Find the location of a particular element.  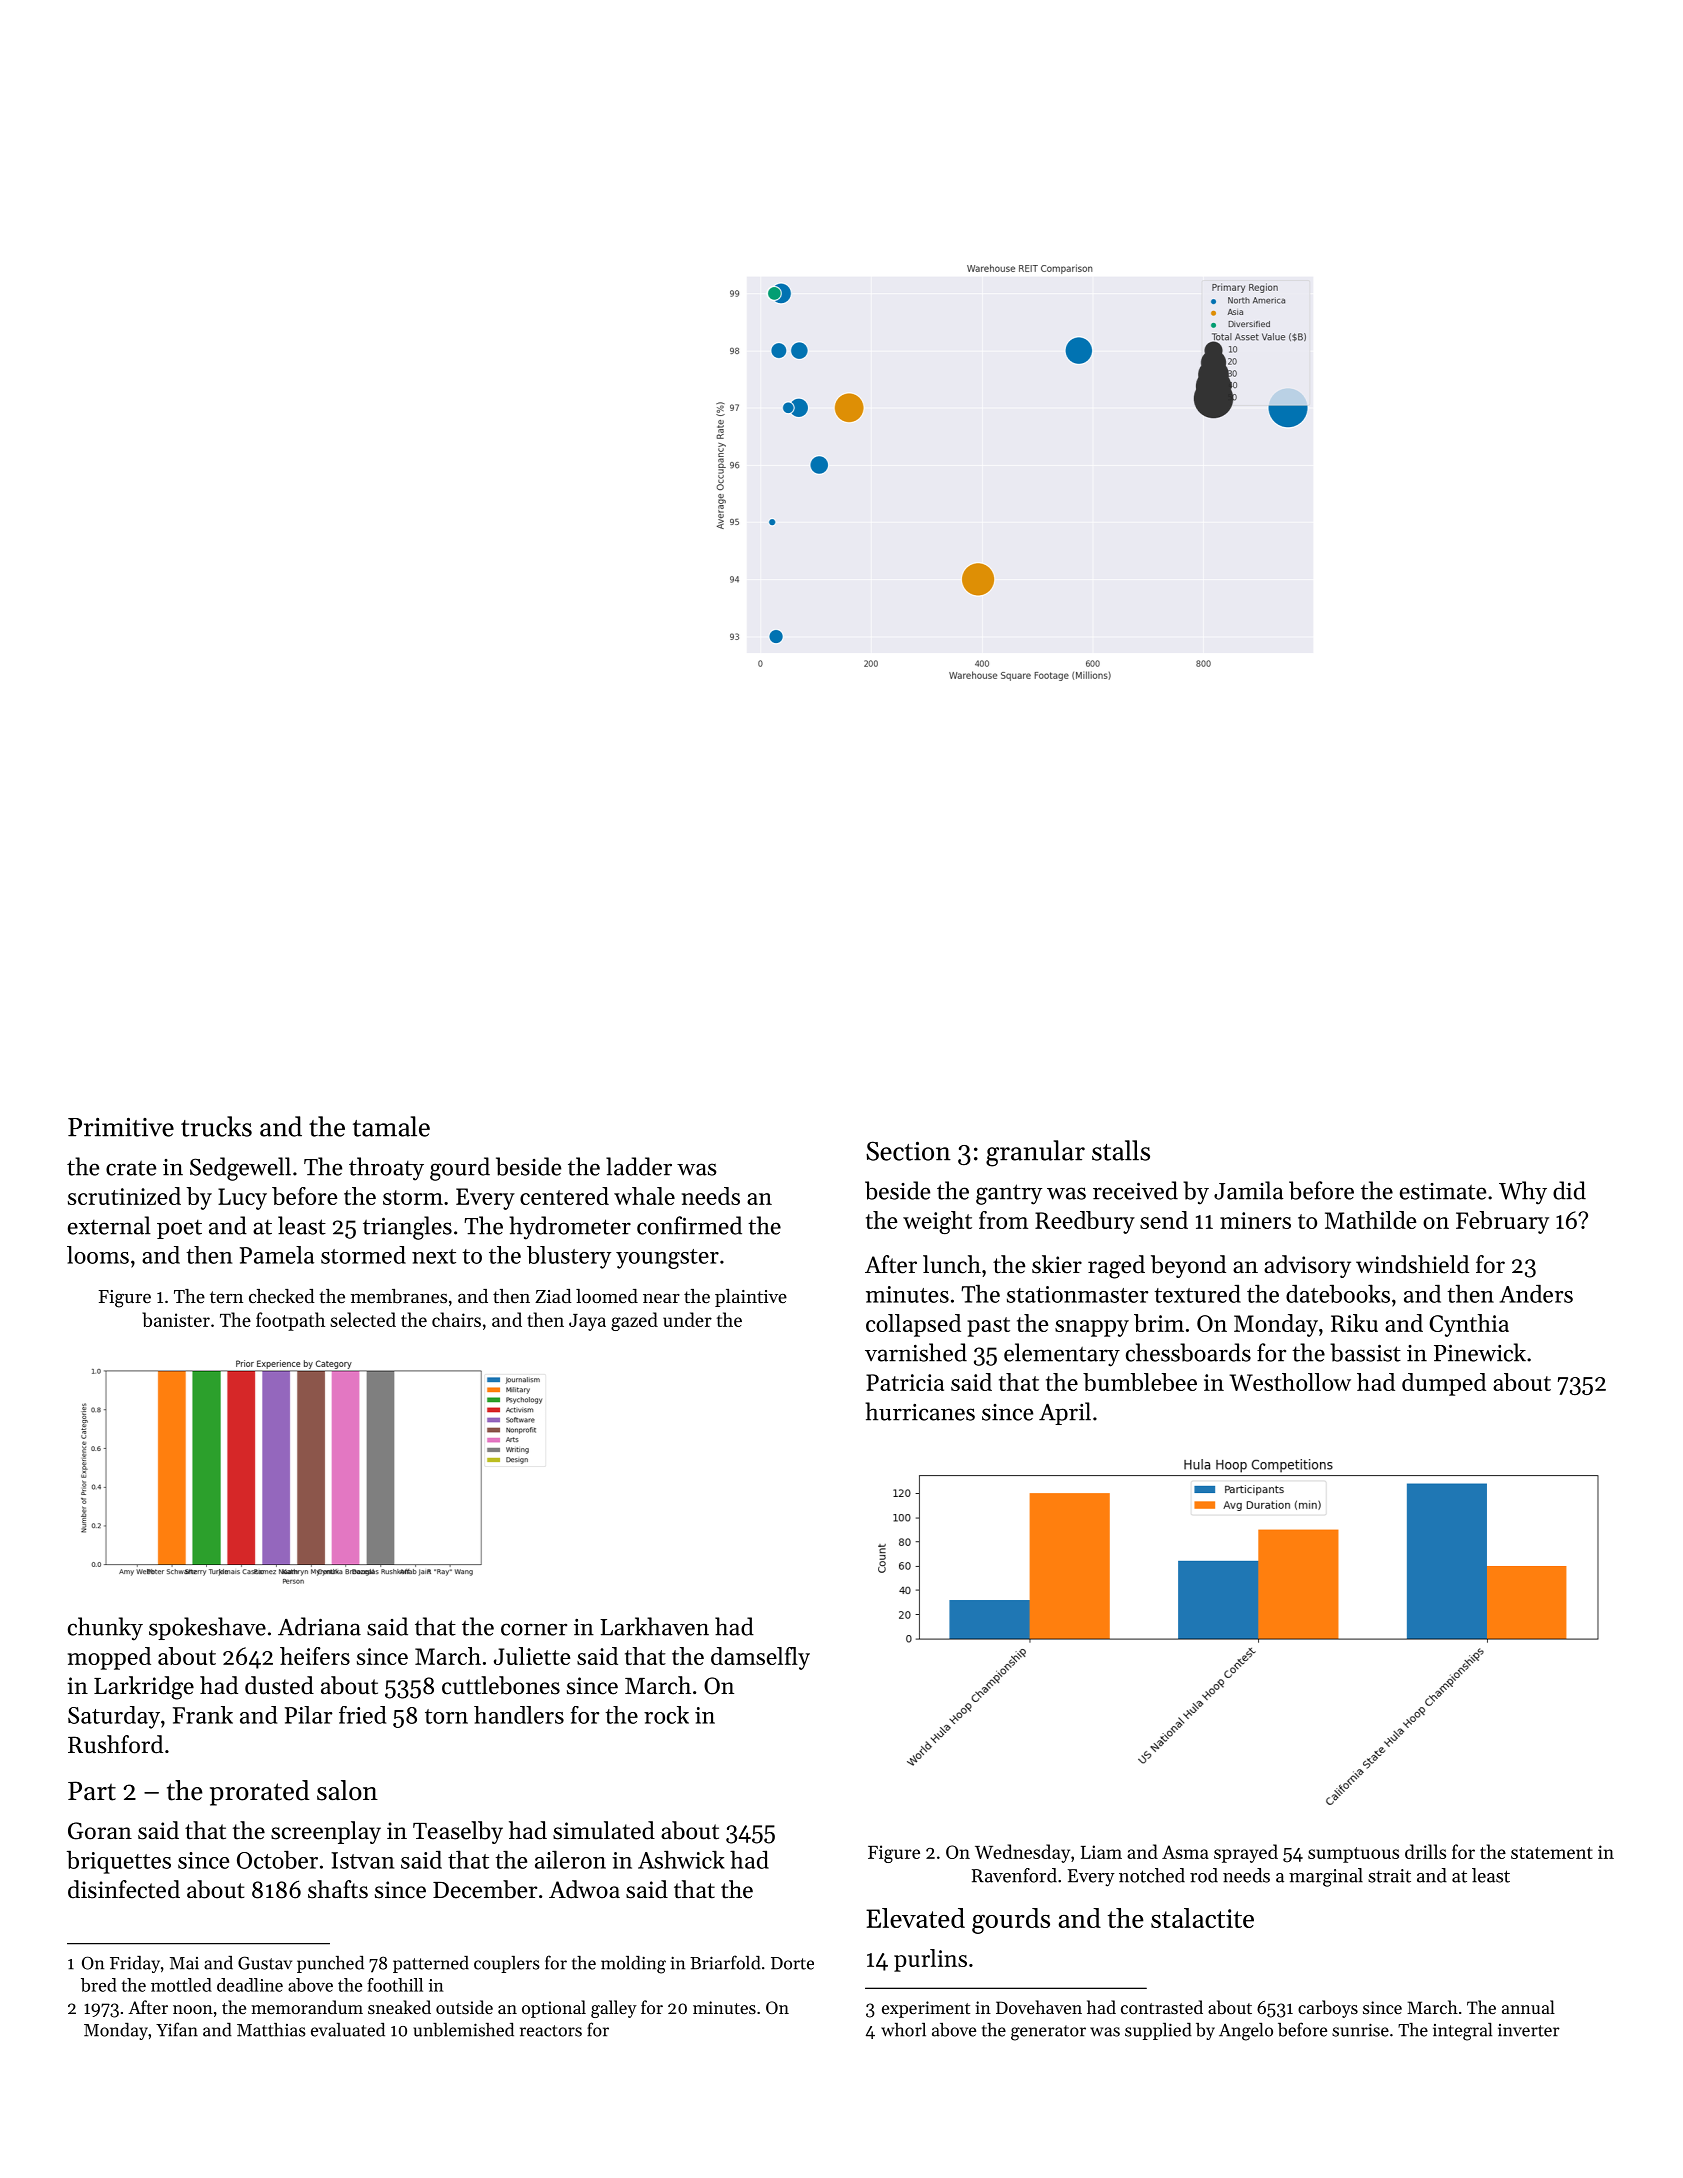

Liam is located at coordinates (1101, 1852).
